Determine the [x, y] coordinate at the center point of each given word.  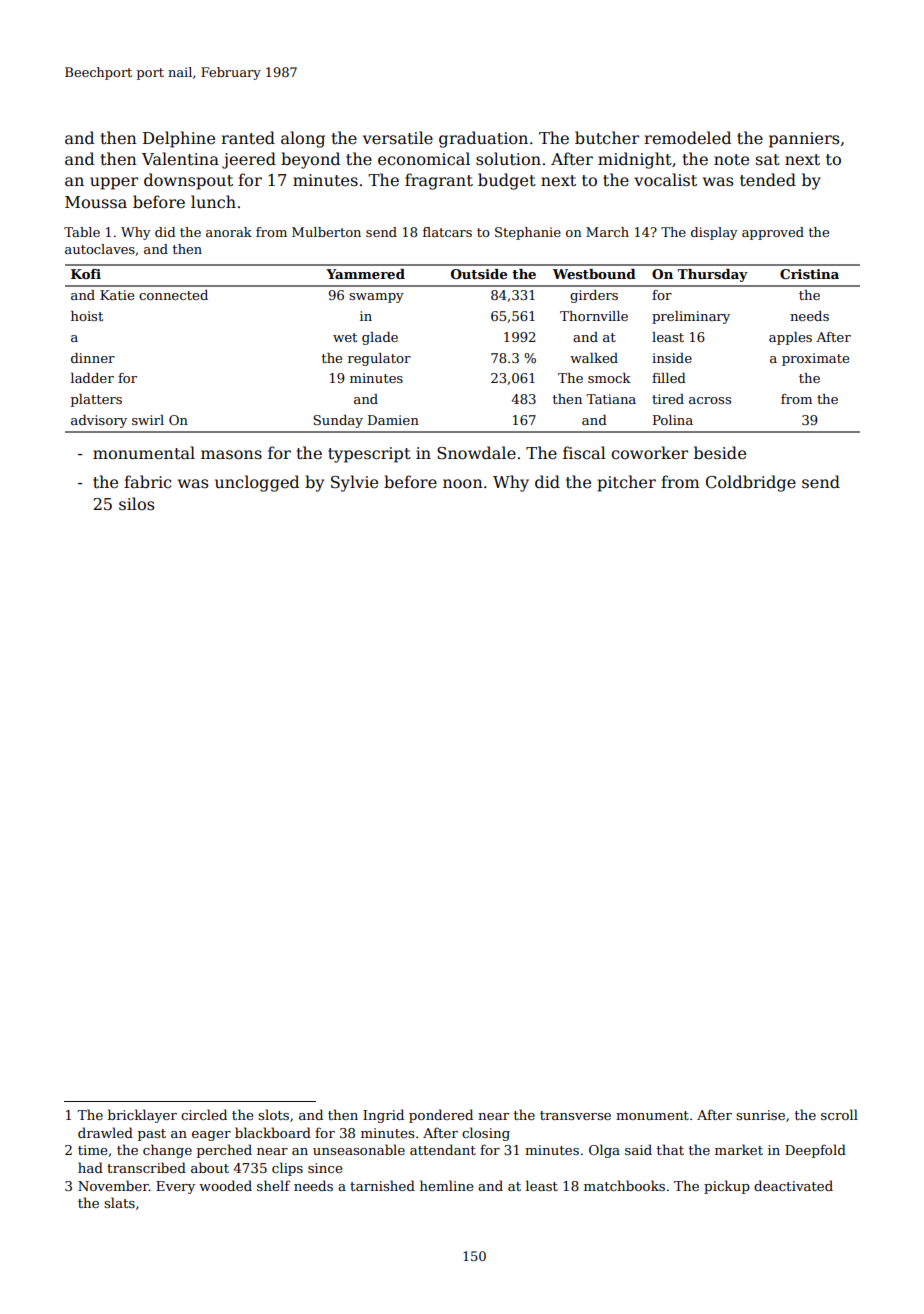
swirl [148, 420]
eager [211, 1136]
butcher [607, 138]
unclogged [257, 483]
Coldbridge [751, 483]
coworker [649, 453]
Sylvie [354, 483]
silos [136, 504]
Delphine [179, 139]
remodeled [687, 138]
